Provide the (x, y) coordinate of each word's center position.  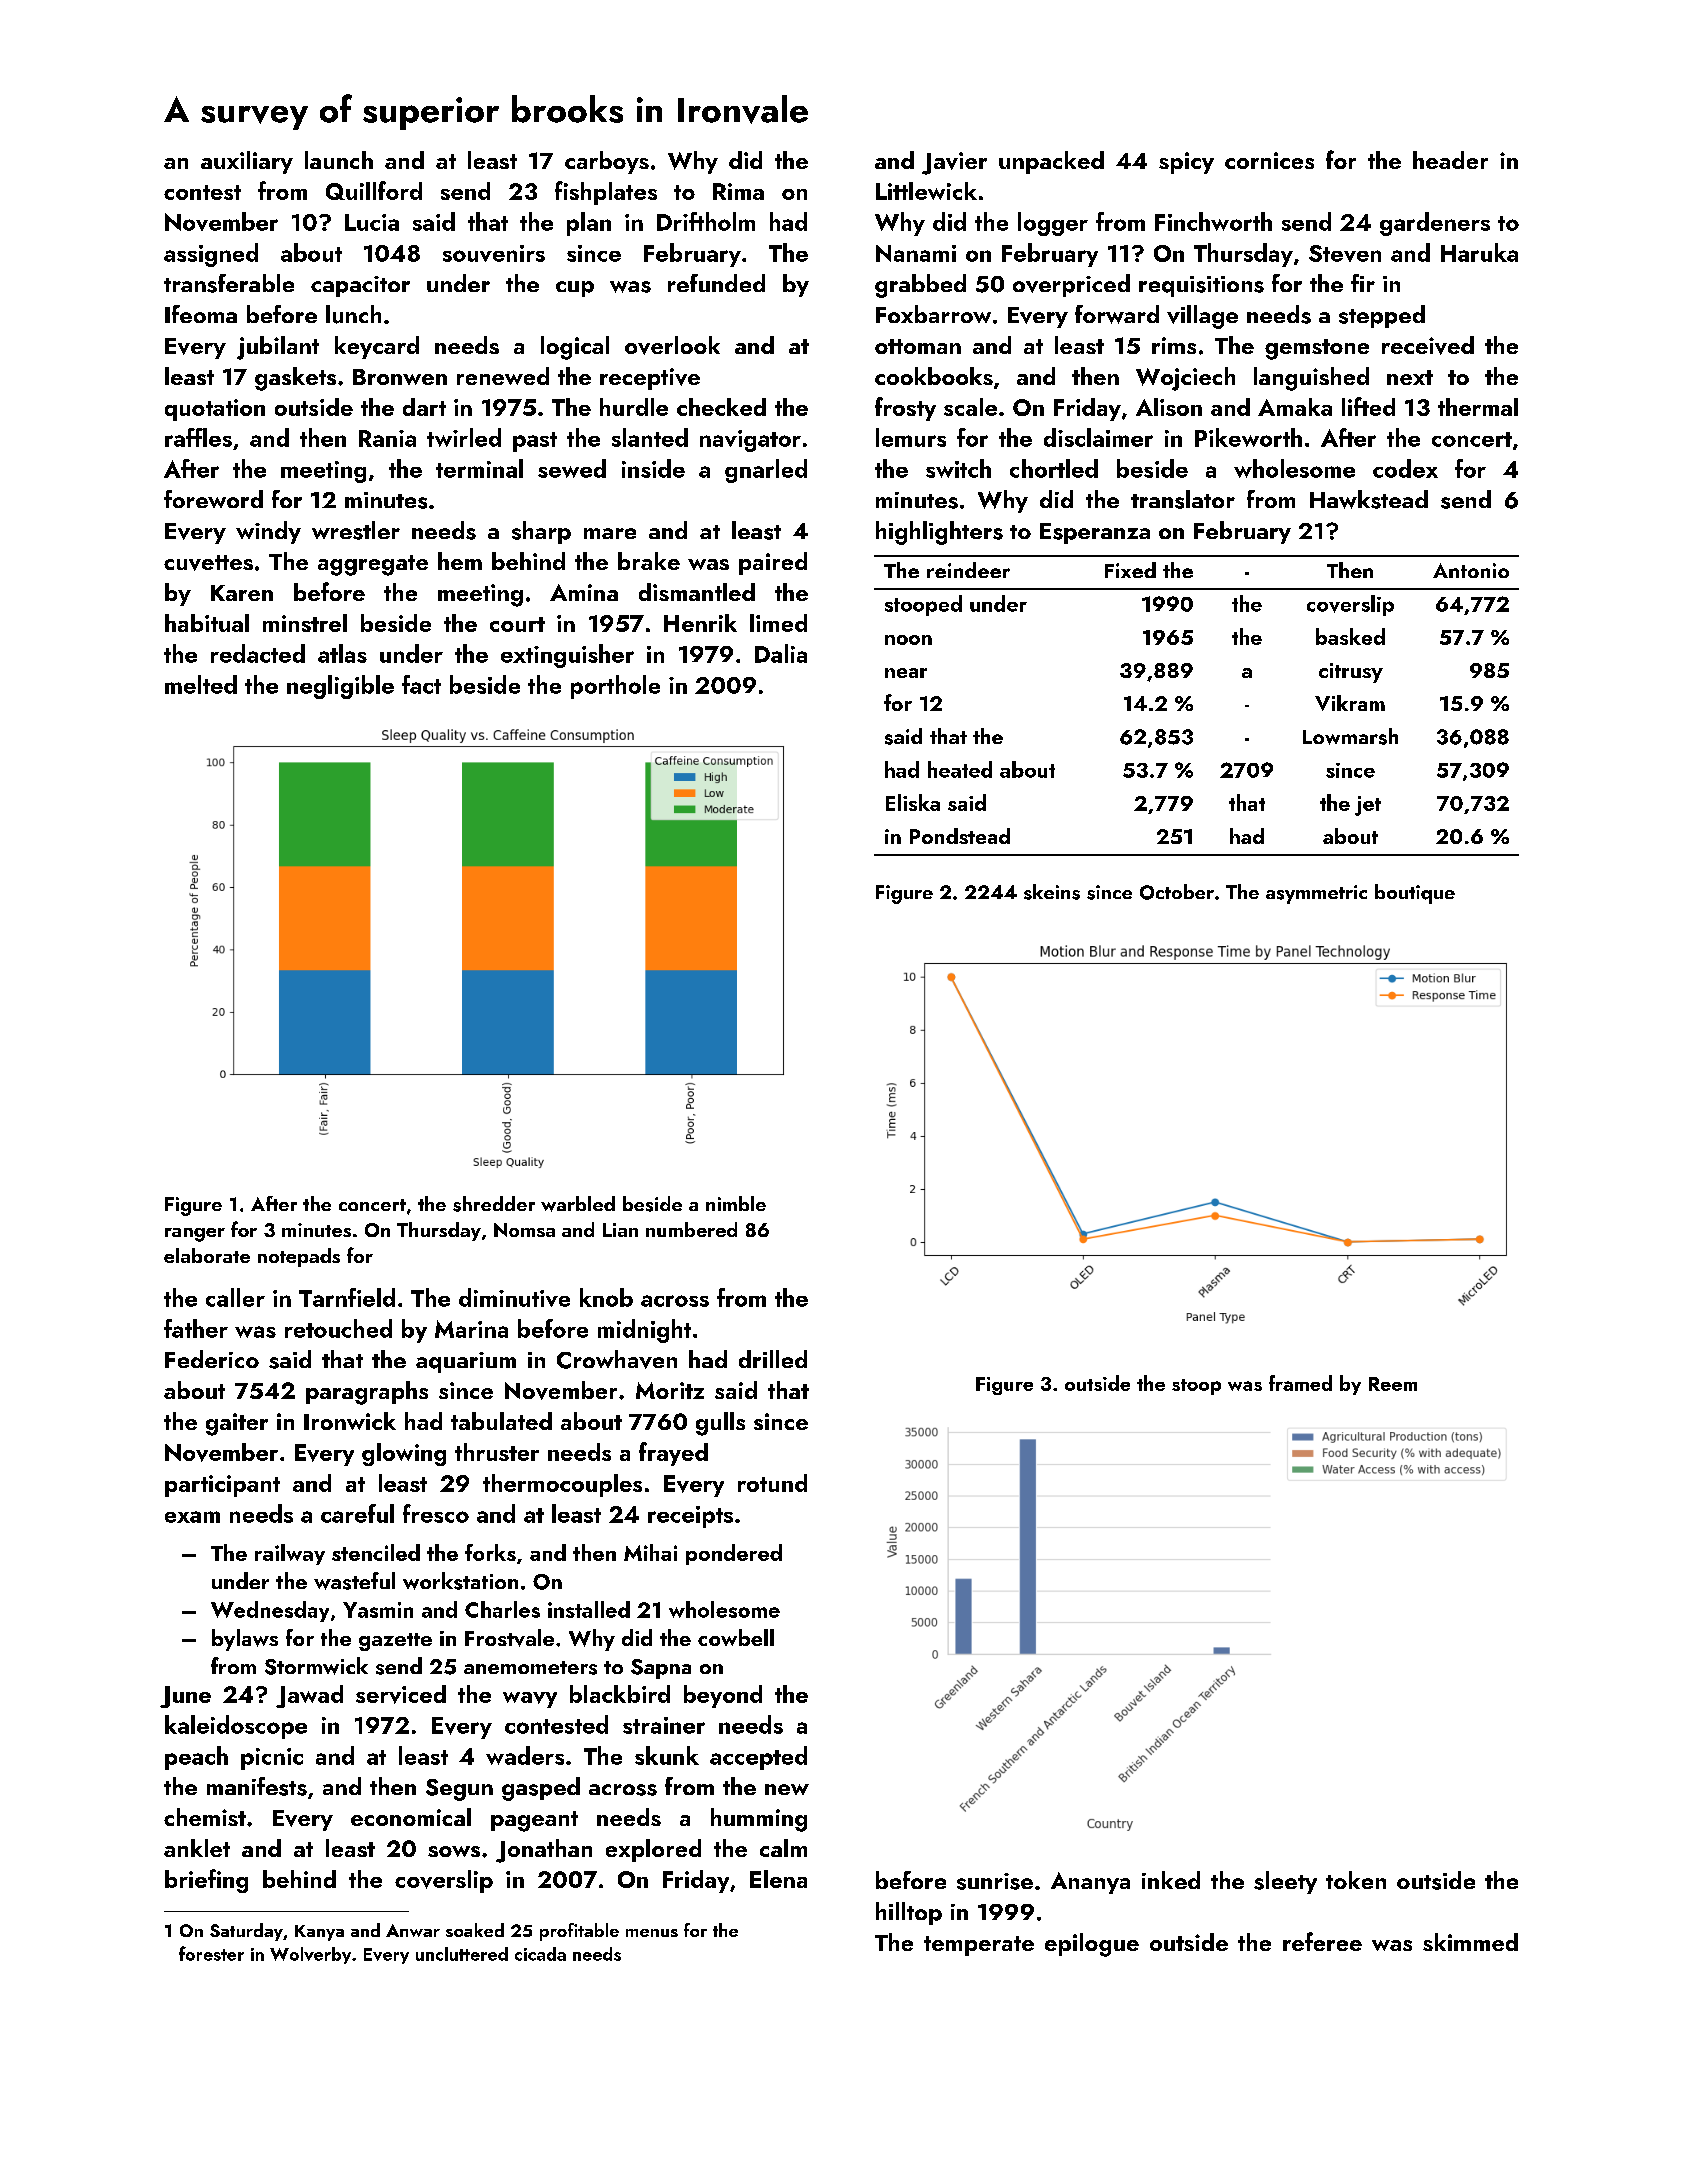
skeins (1052, 892)
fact (421, 684)
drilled (773, 1359)
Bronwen (400, 377)
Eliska (913, 802)
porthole (615, 687)
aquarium (466, 1362)
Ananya (1090, 1883)
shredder (494, 1204)
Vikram (1350, 703)
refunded (716, 283)
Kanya (319, 1933)
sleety (1285, 1882)
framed (1300, 1383)
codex (1405, 468)
